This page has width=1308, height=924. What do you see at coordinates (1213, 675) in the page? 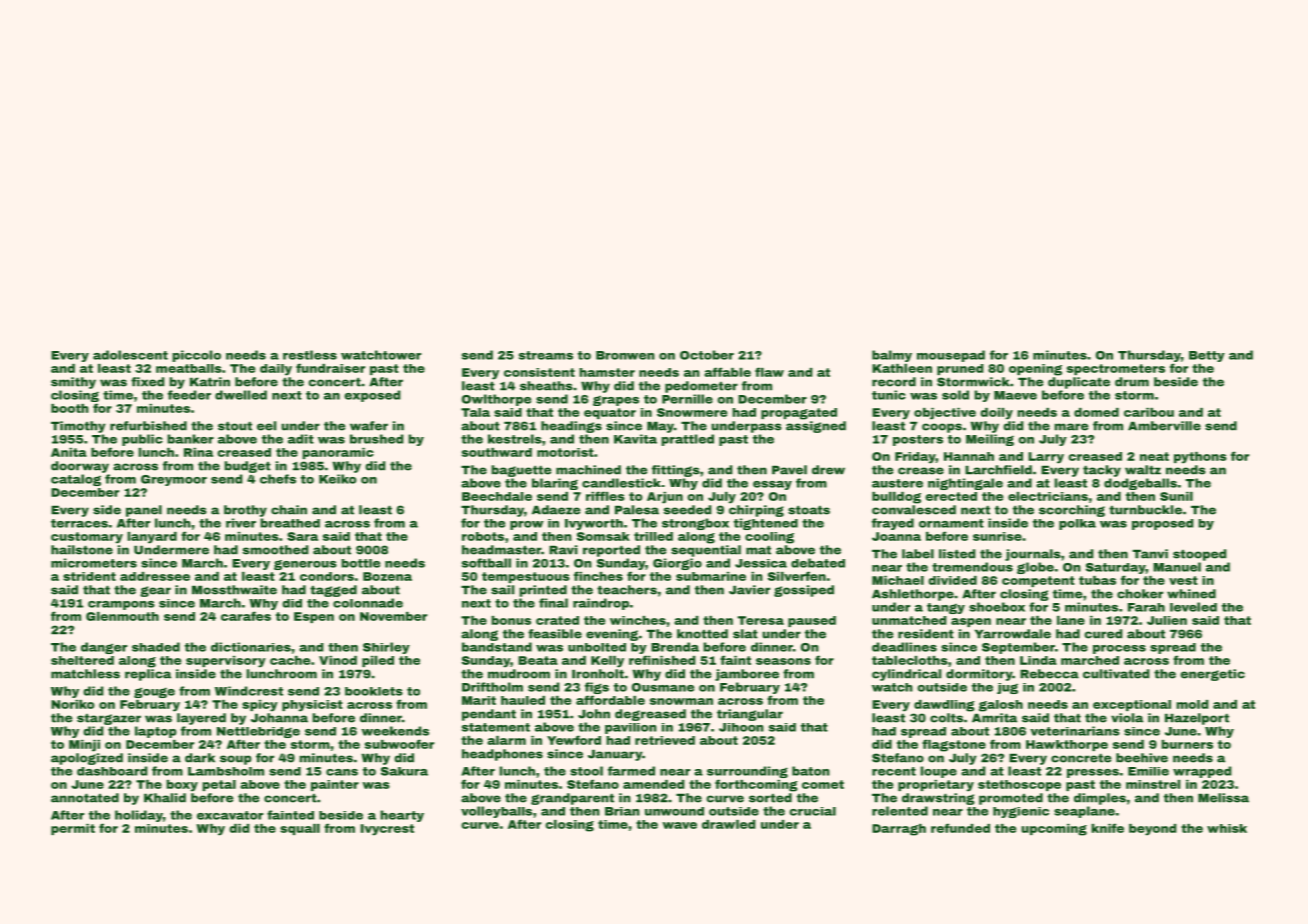
I see `energetic` at bounding box center [1213, 675].
